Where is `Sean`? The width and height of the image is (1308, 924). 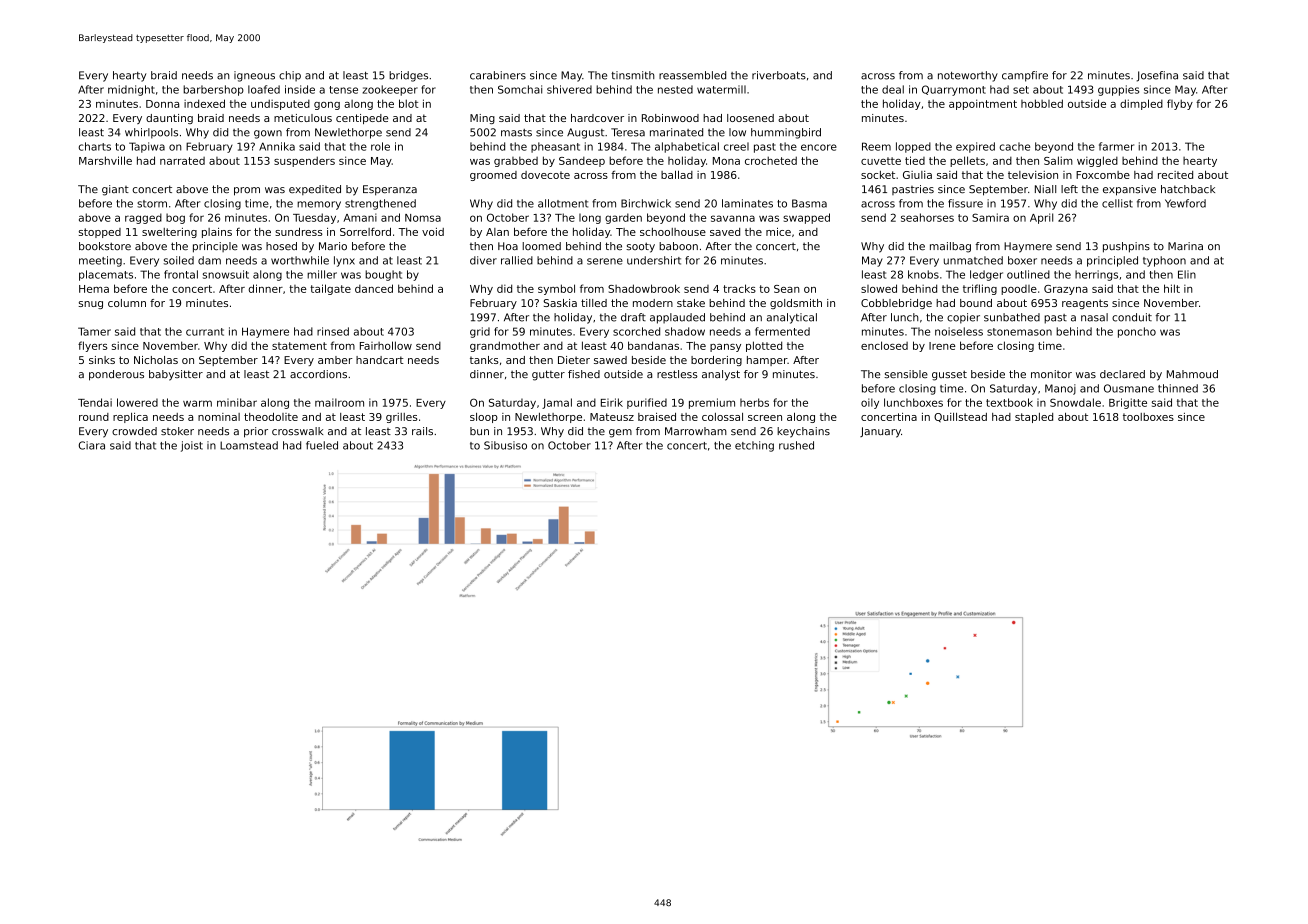 Sean is located at coordinates (787, 289).
